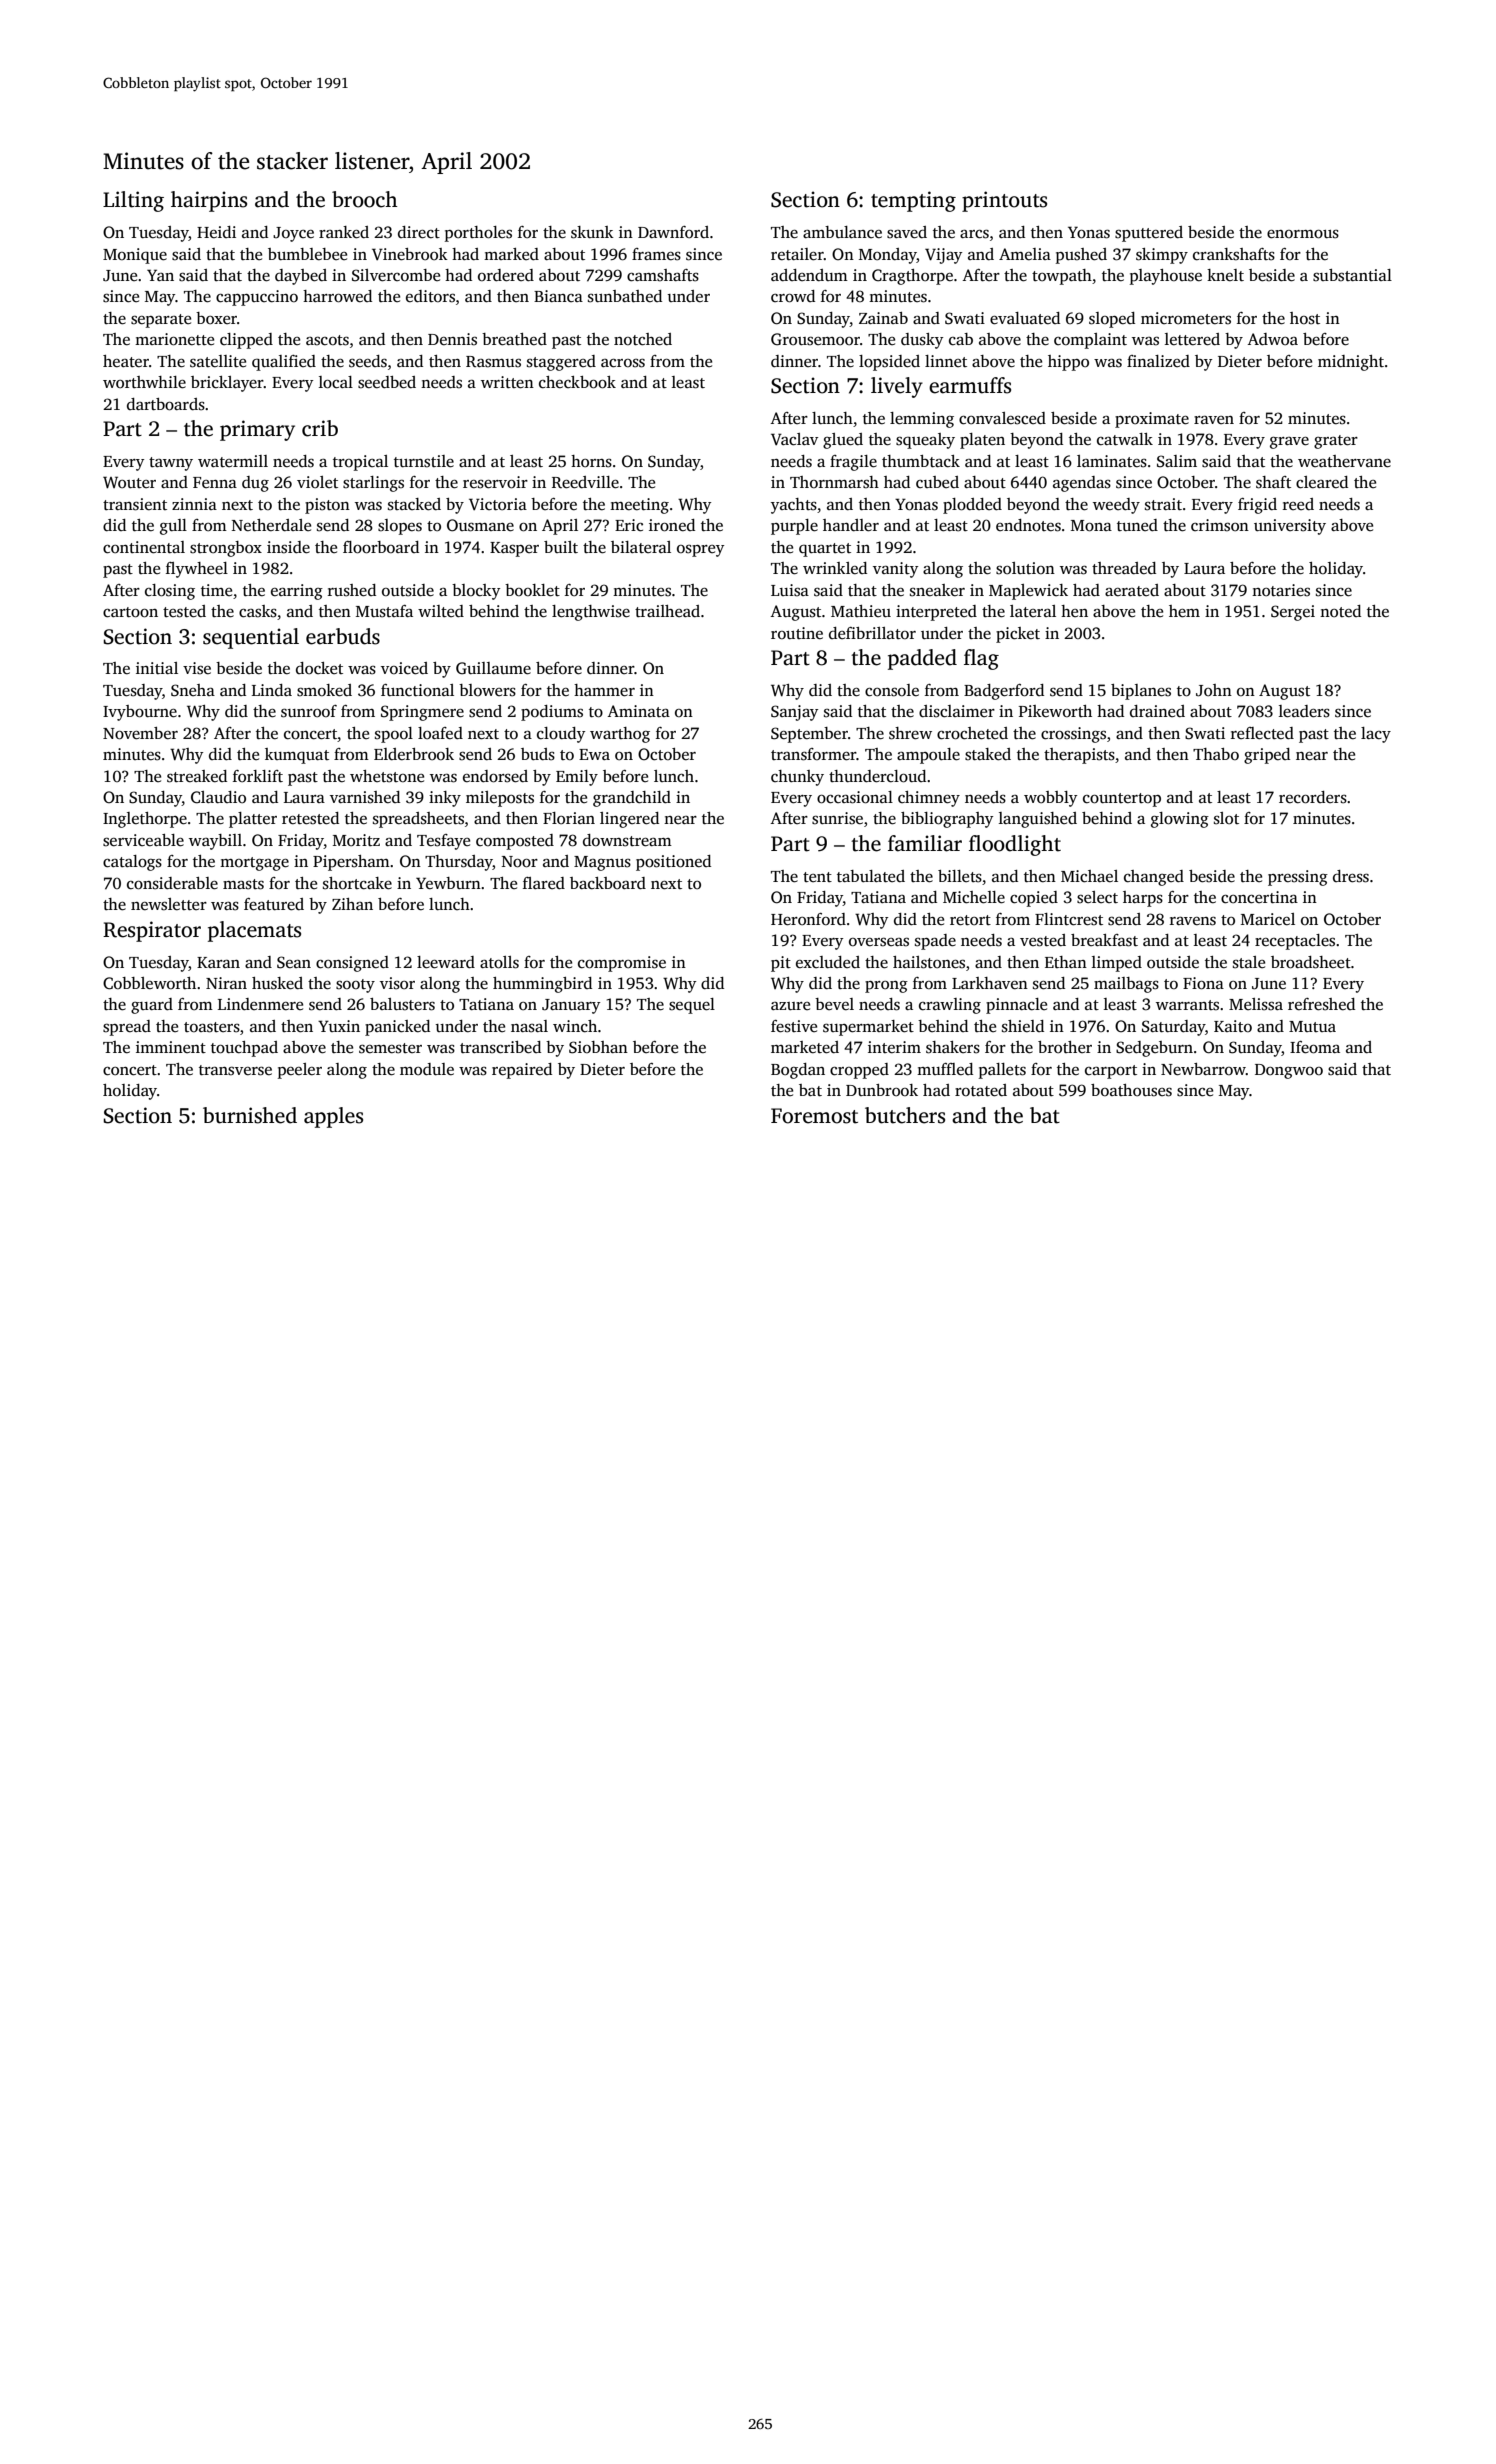 This page has width=1496, height=2464. I want to click on linnet, so click(946, 361).
